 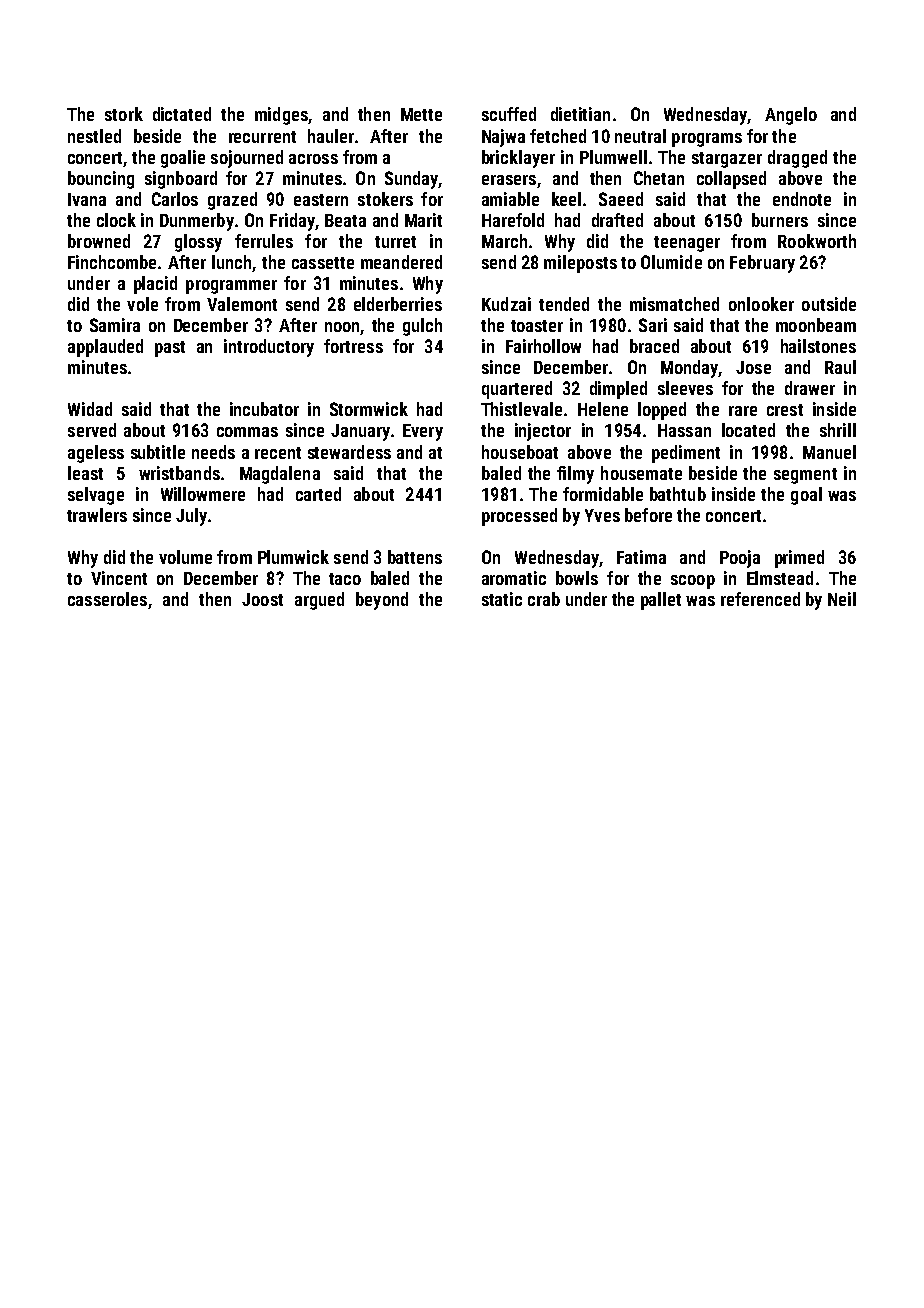 I want to click on scuffed, so click(x=509, y=114).
